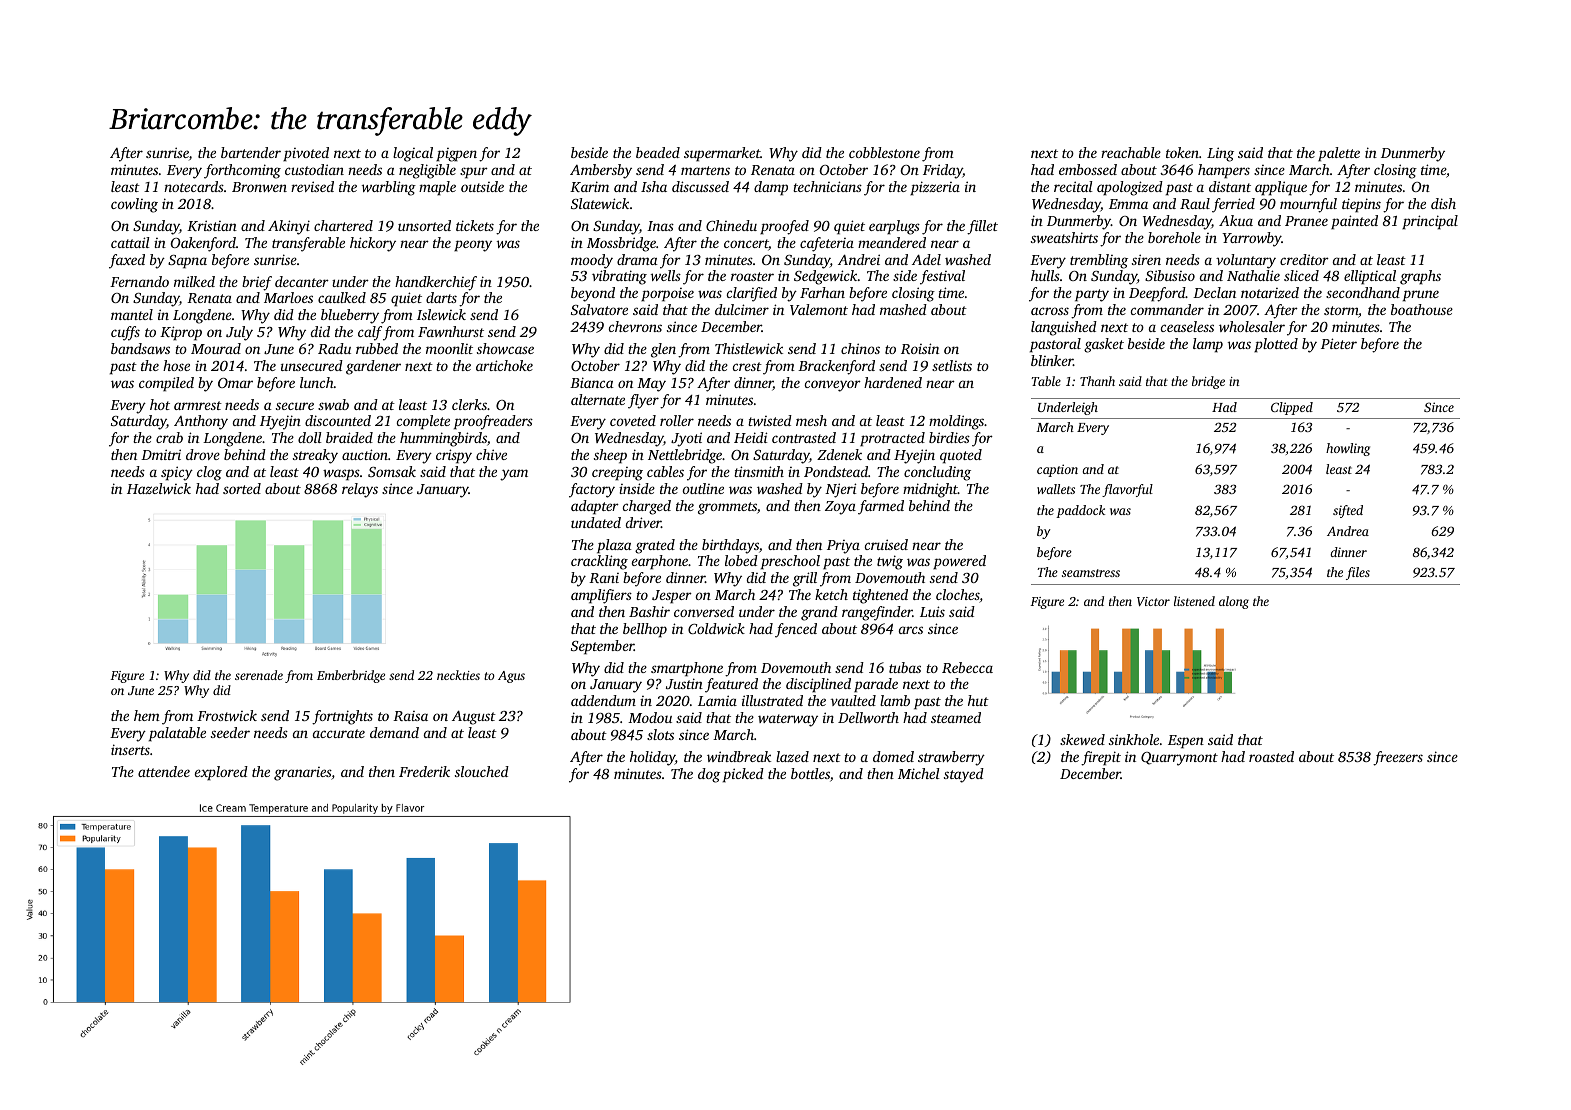 The image size is (1571, 1110). Describe the element at coordinates (722, 154) in the page. I see `supermarket` at that location.
